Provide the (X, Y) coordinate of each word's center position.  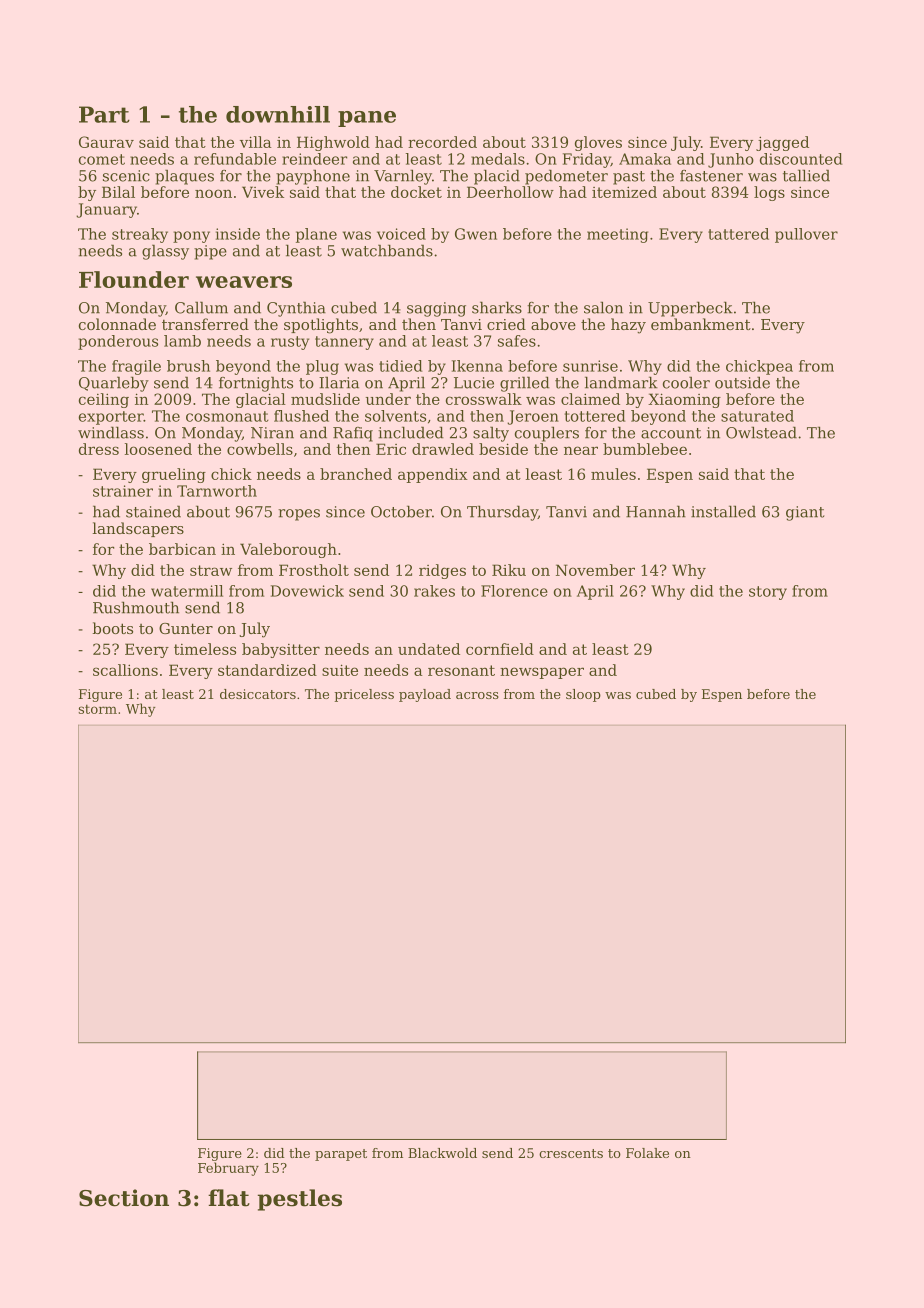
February (228, 1169)
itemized (624, 192)
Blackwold (442, 1153)
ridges (442, 571)
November (595, 570)
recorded (442, 142)
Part (104, 114)
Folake (647, 1153)
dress (99, 449)
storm (97, 709)
